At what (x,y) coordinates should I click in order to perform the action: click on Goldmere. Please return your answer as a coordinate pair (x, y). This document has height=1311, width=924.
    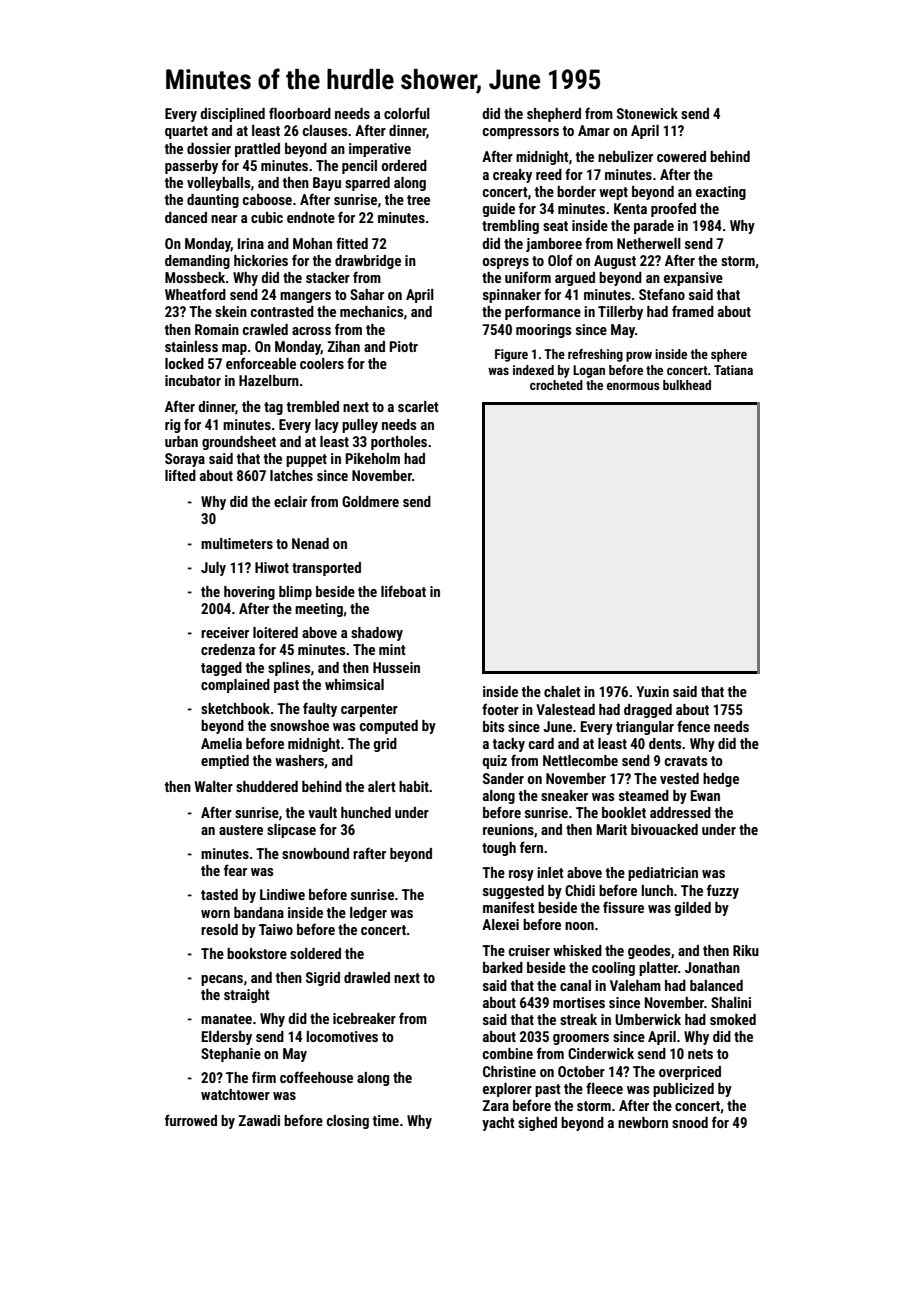
    Looking at the image, I should click on (370, 501).
